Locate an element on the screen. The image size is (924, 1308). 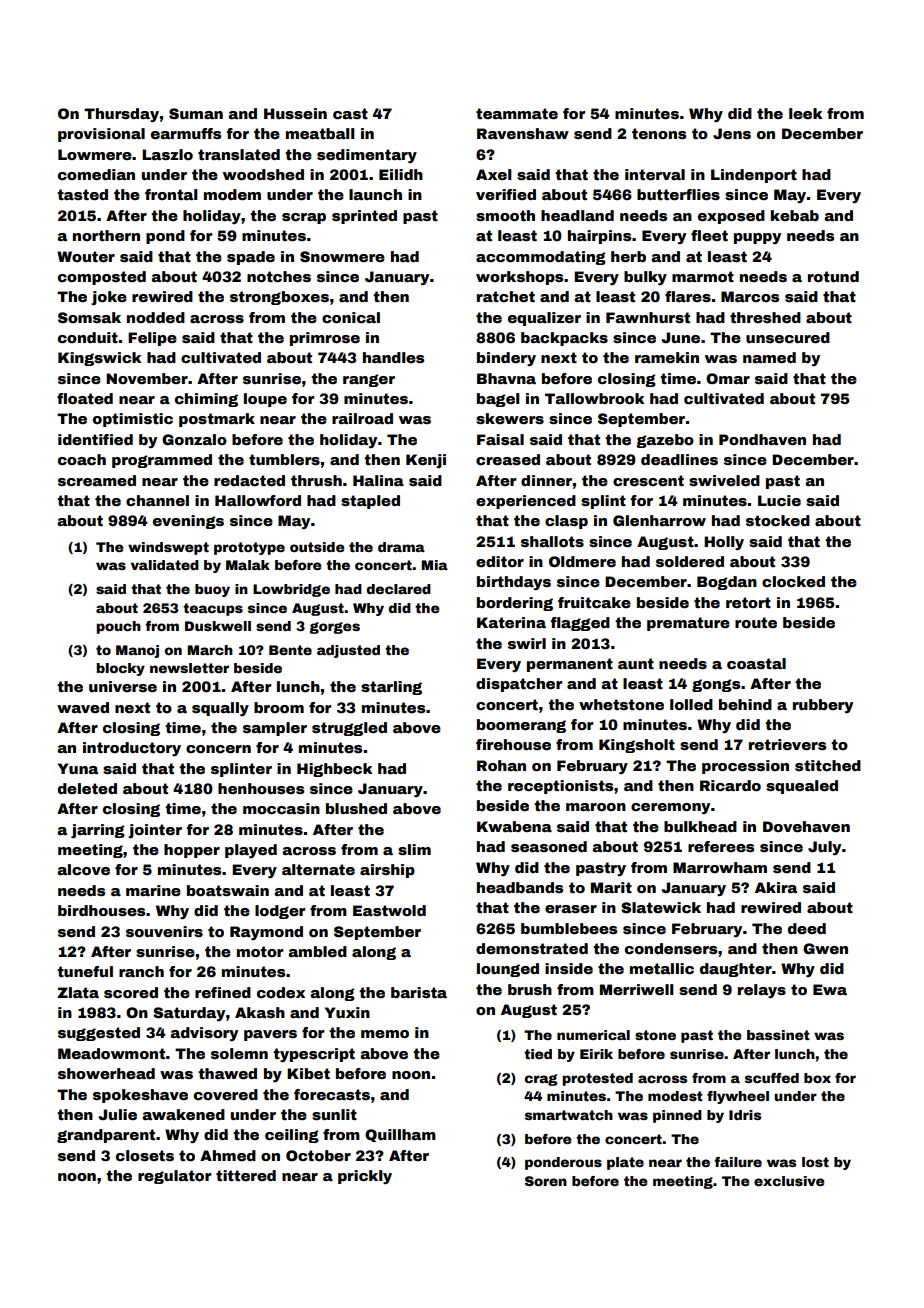
Soren is located at coordinates (546, 1181).
